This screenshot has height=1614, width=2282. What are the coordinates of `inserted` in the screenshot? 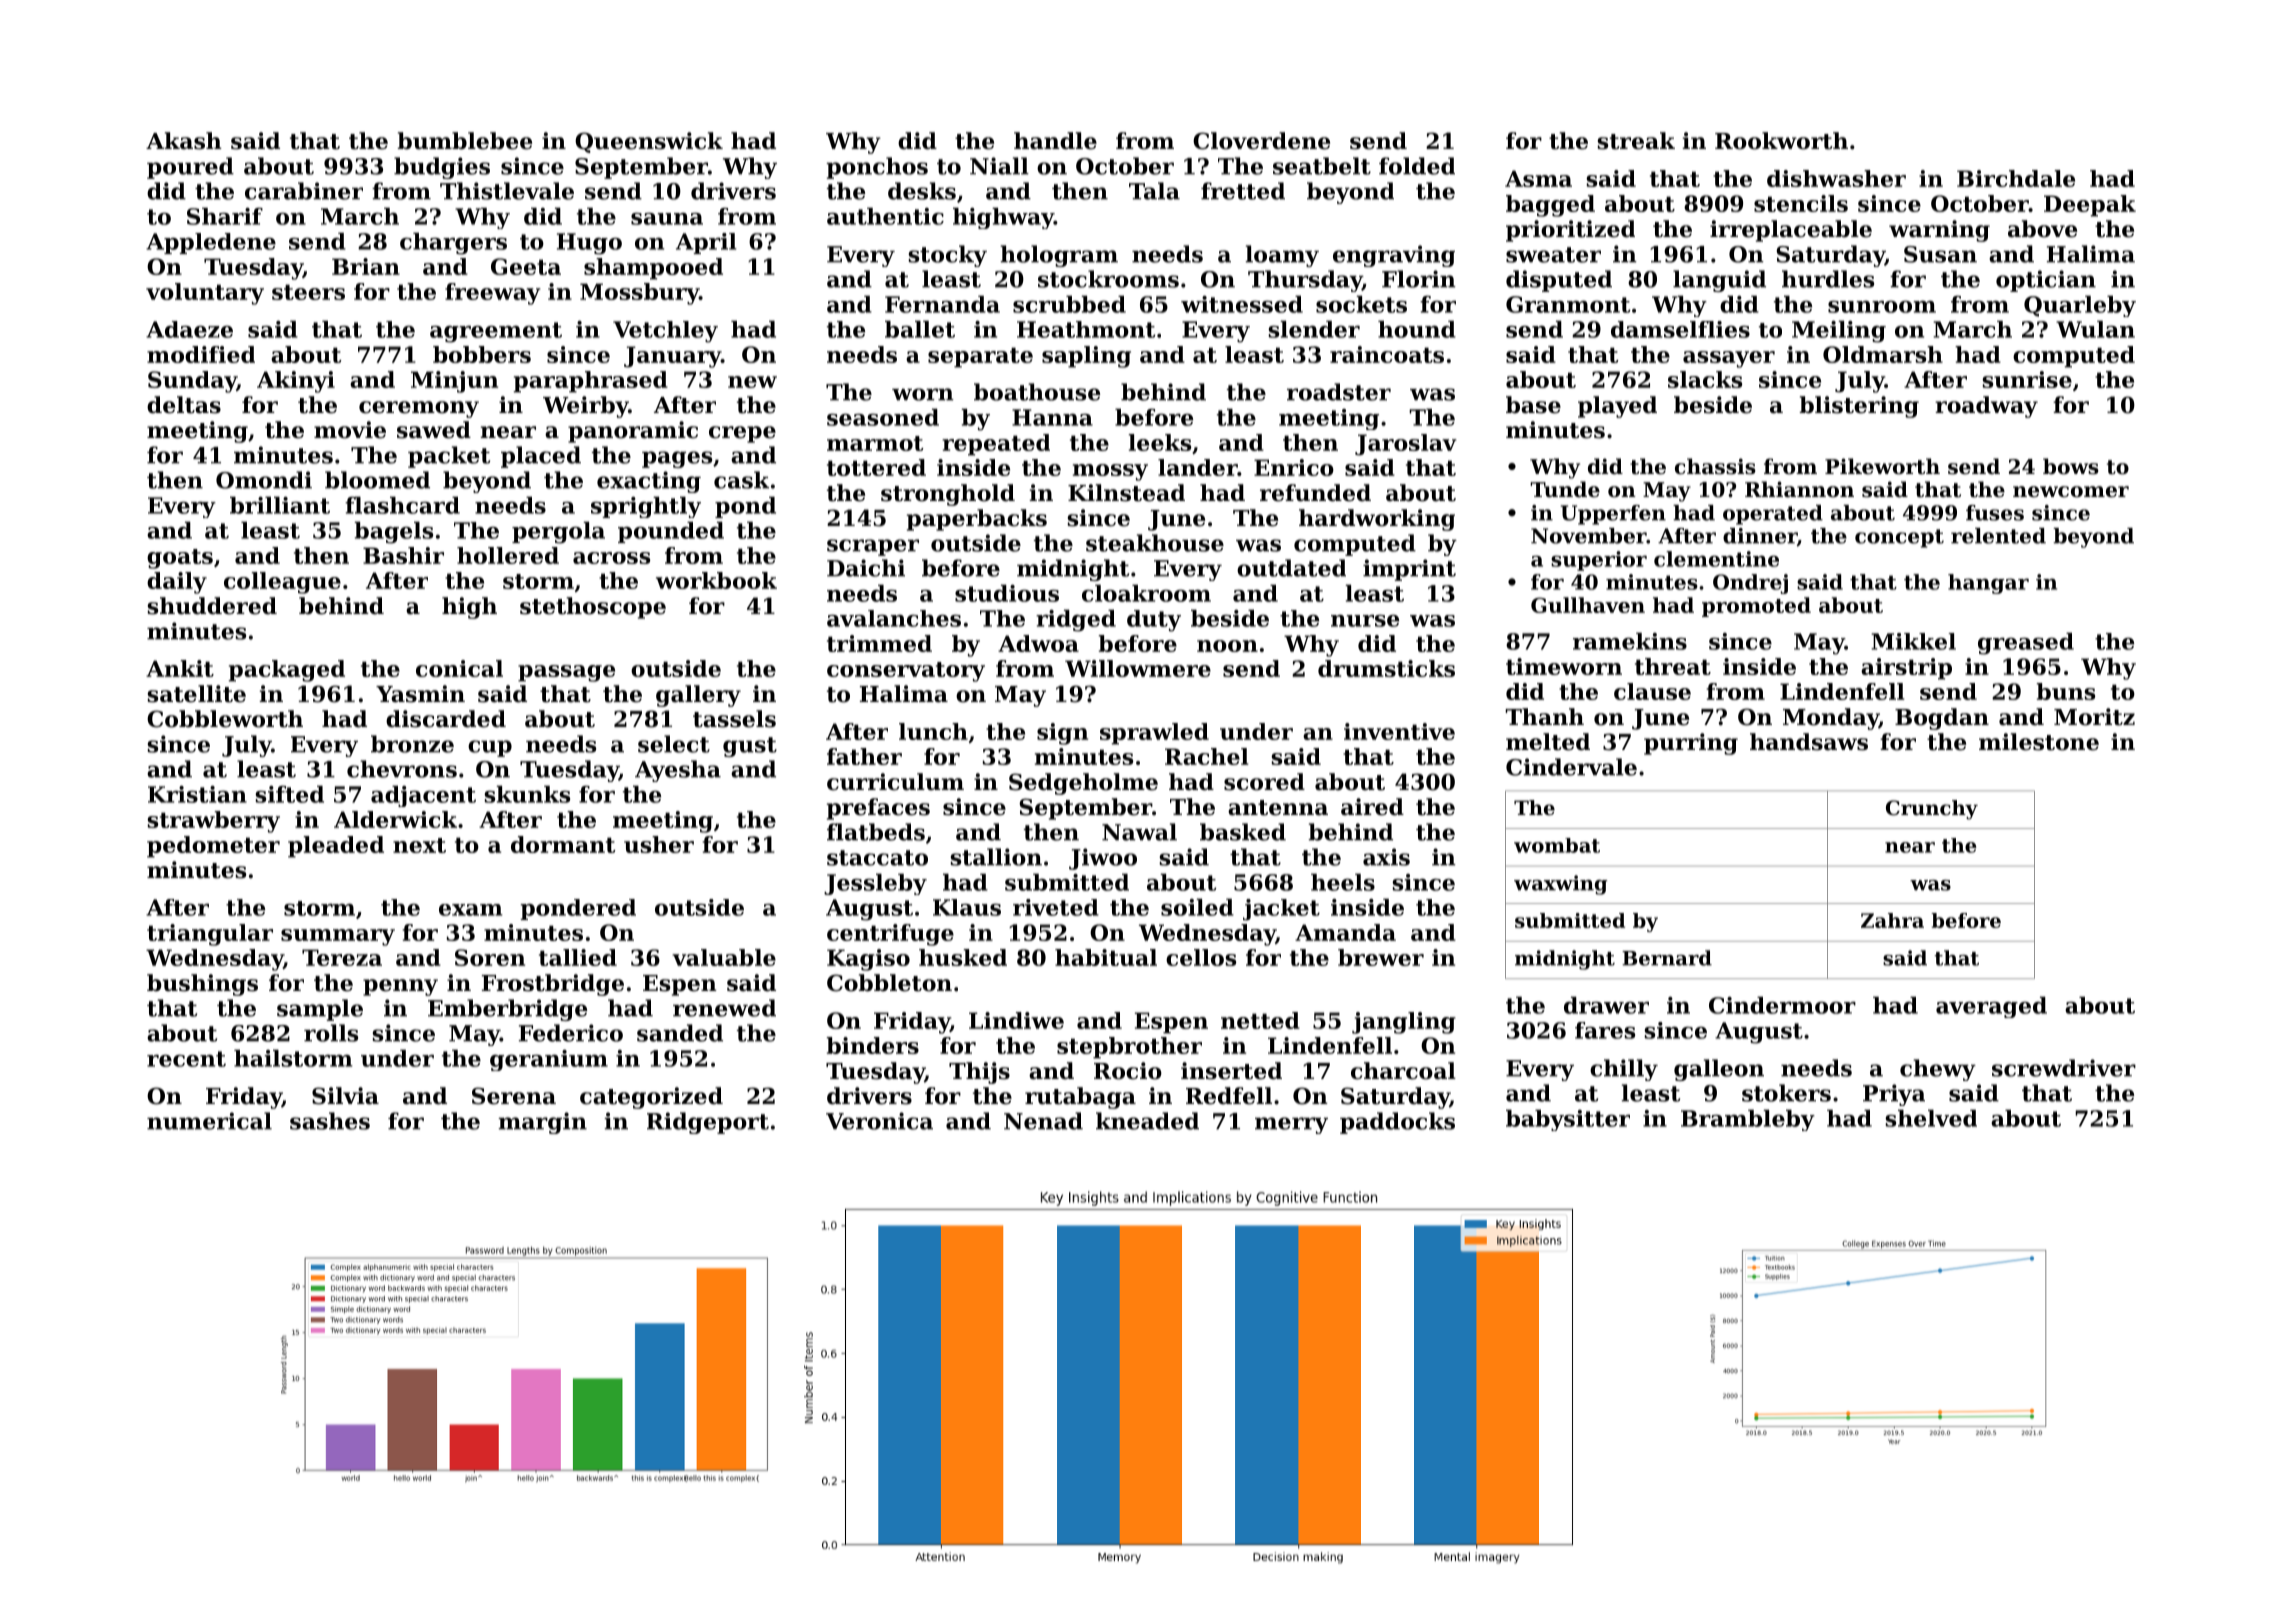 It's located at (1231, 1071).
